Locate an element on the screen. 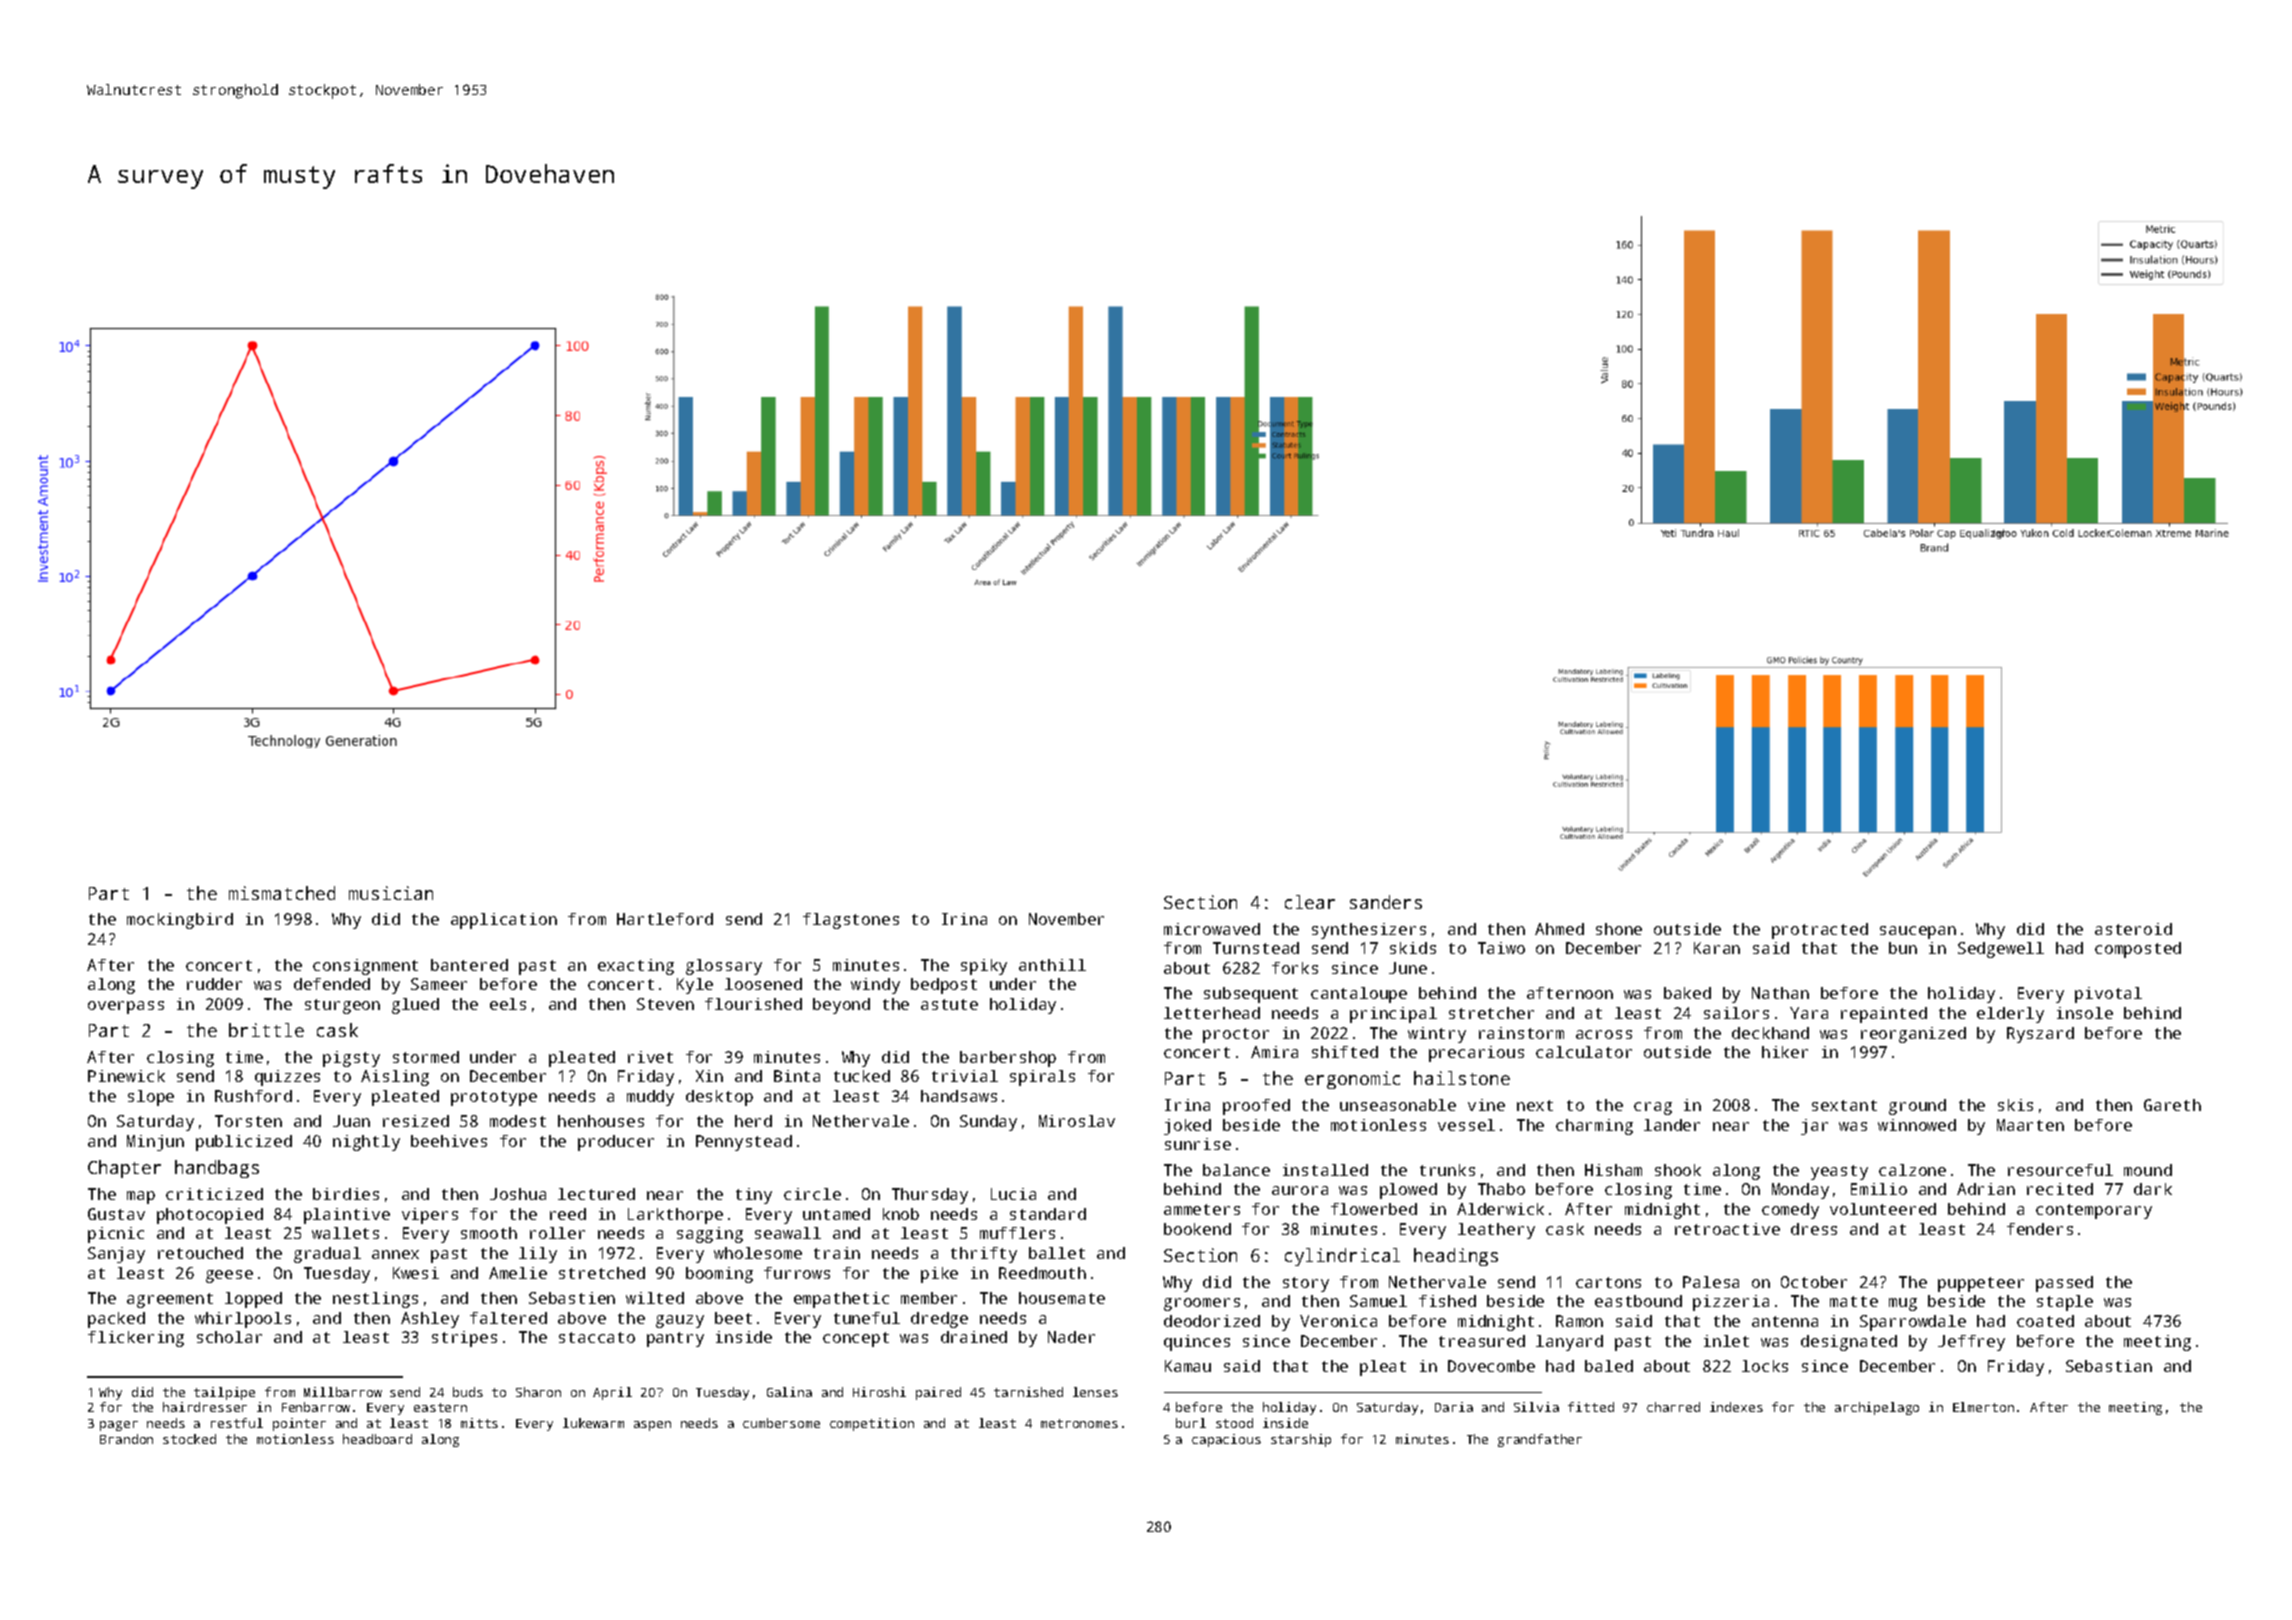 This screenshot has height=1620, width=2292. deckhand is located at coordinates (1770, 1033).
